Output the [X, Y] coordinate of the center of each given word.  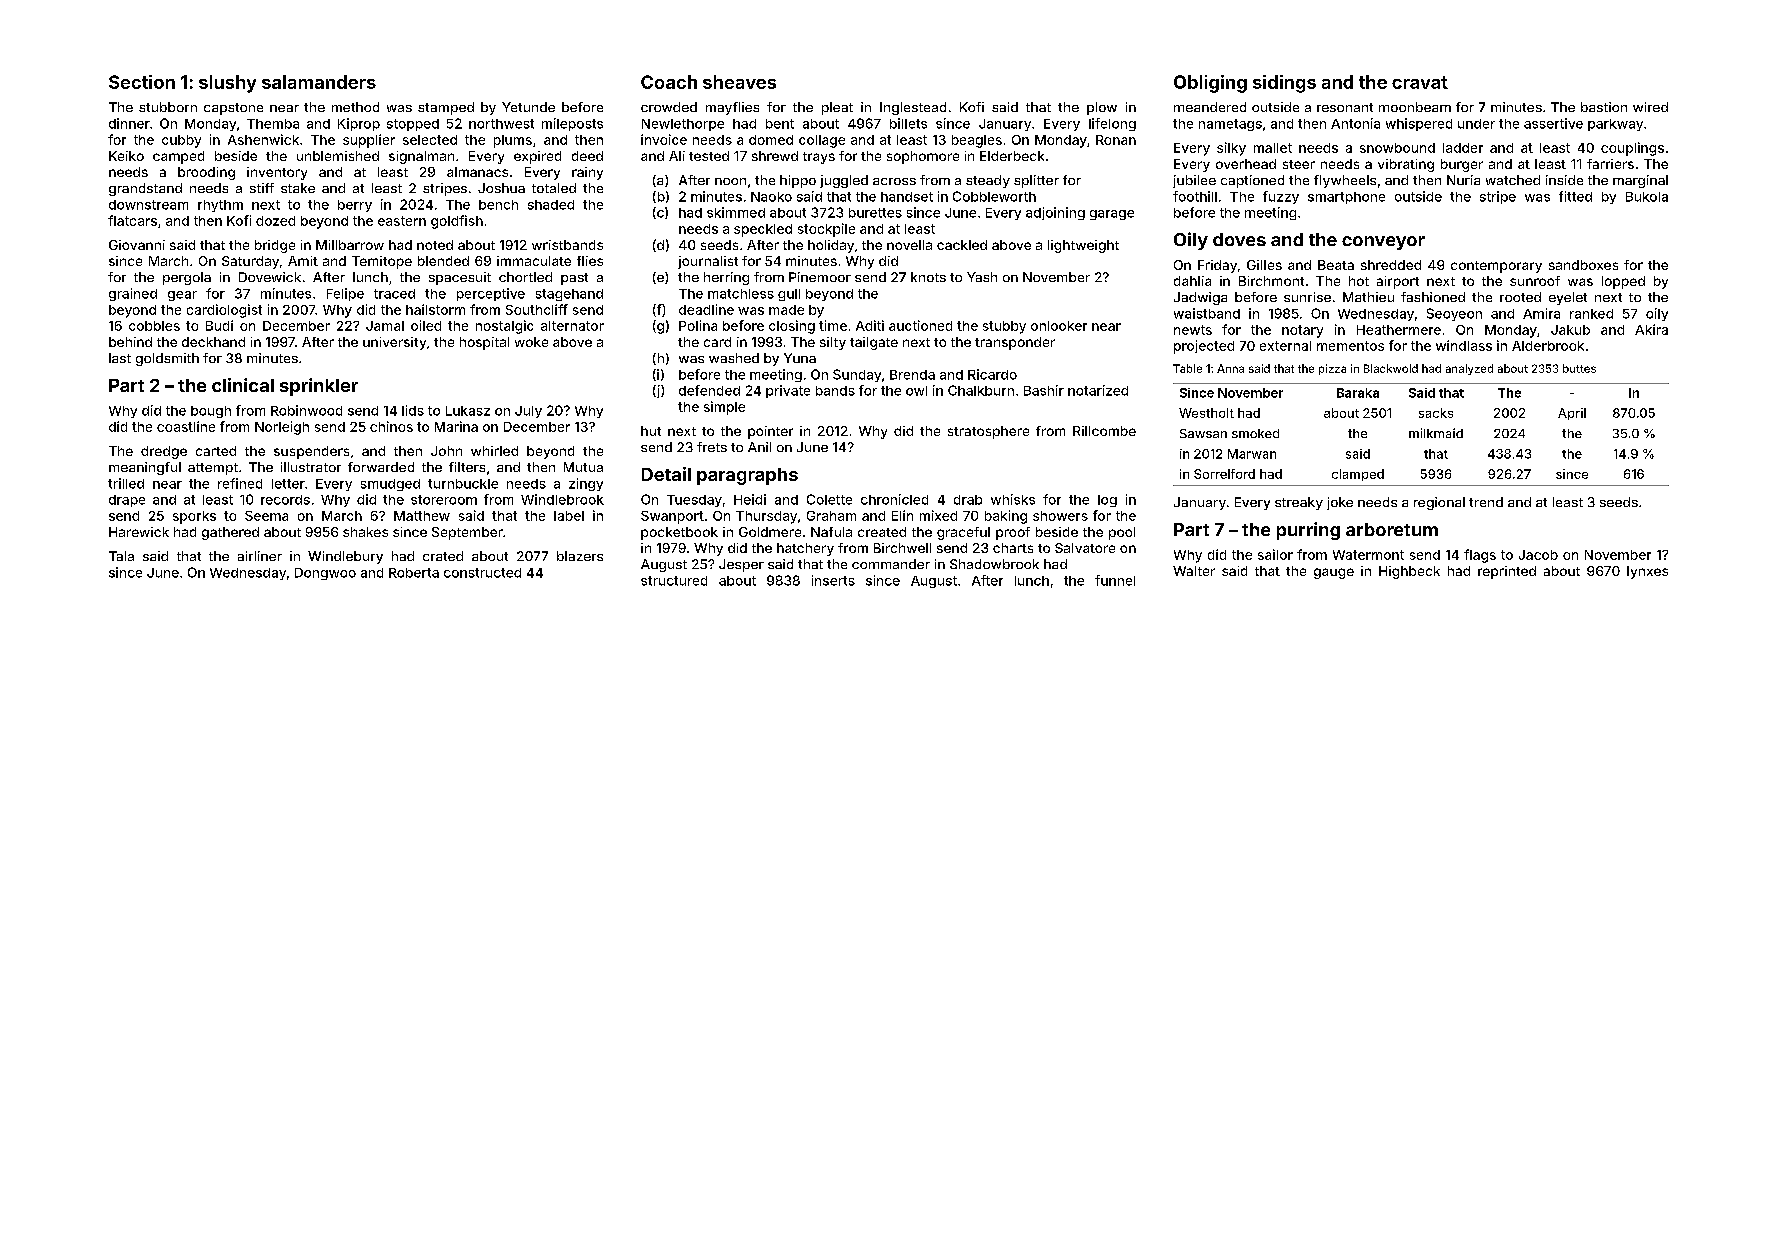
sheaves [739, 82]
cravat [1420, 82]
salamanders [319, 82]
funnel [1115, 580]
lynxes [1647, 572]
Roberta [414, 573]
